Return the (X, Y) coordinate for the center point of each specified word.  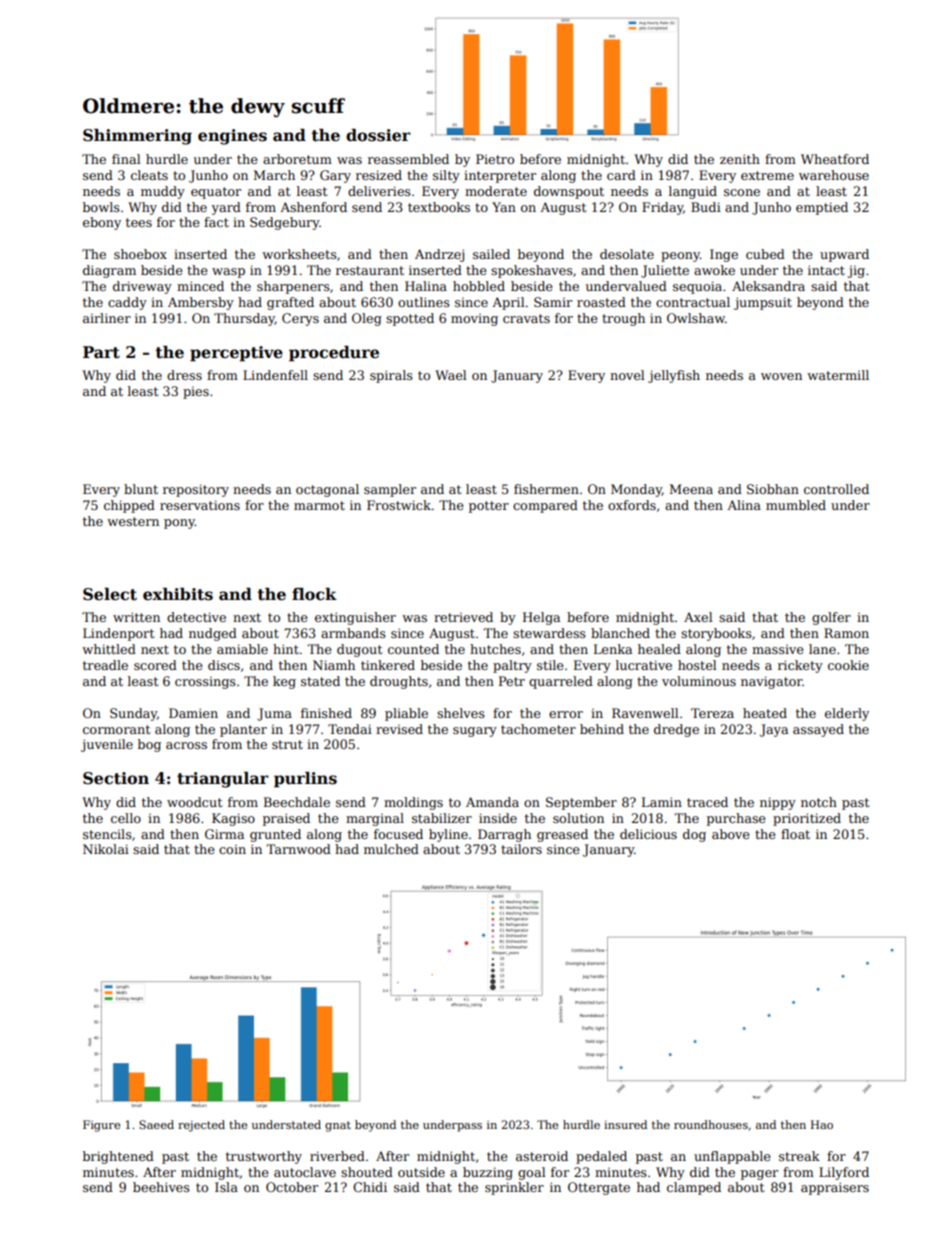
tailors (521, 849)
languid (693, 192)
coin (232, 849)
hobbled (479, 286)
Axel (698, 617)
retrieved (463, 617)
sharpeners (293, 287)
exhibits (178, 594)
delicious (648, 834)
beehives (161, 1187)
